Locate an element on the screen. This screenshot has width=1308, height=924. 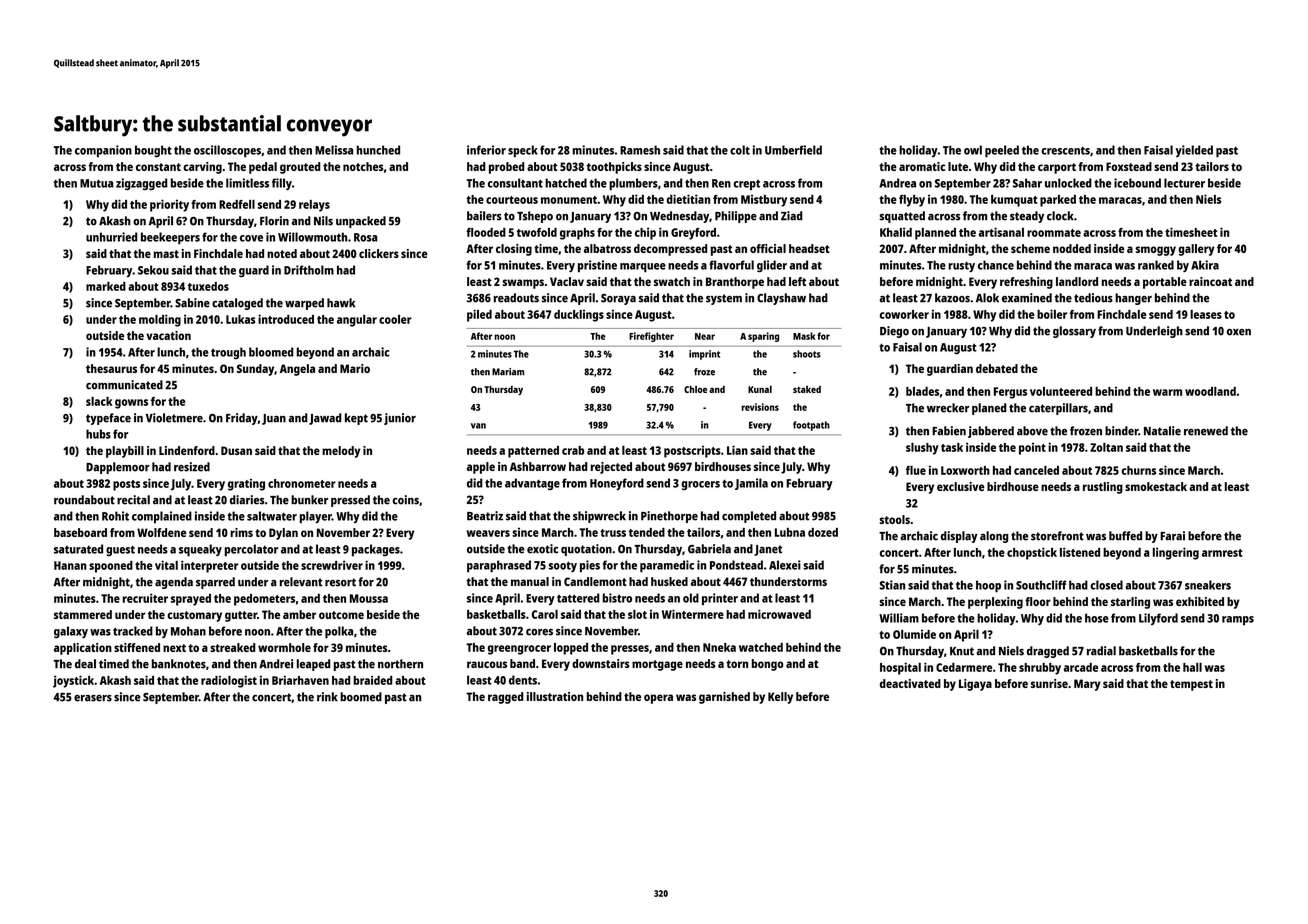
radial is located at coordinates (1101, 651).
